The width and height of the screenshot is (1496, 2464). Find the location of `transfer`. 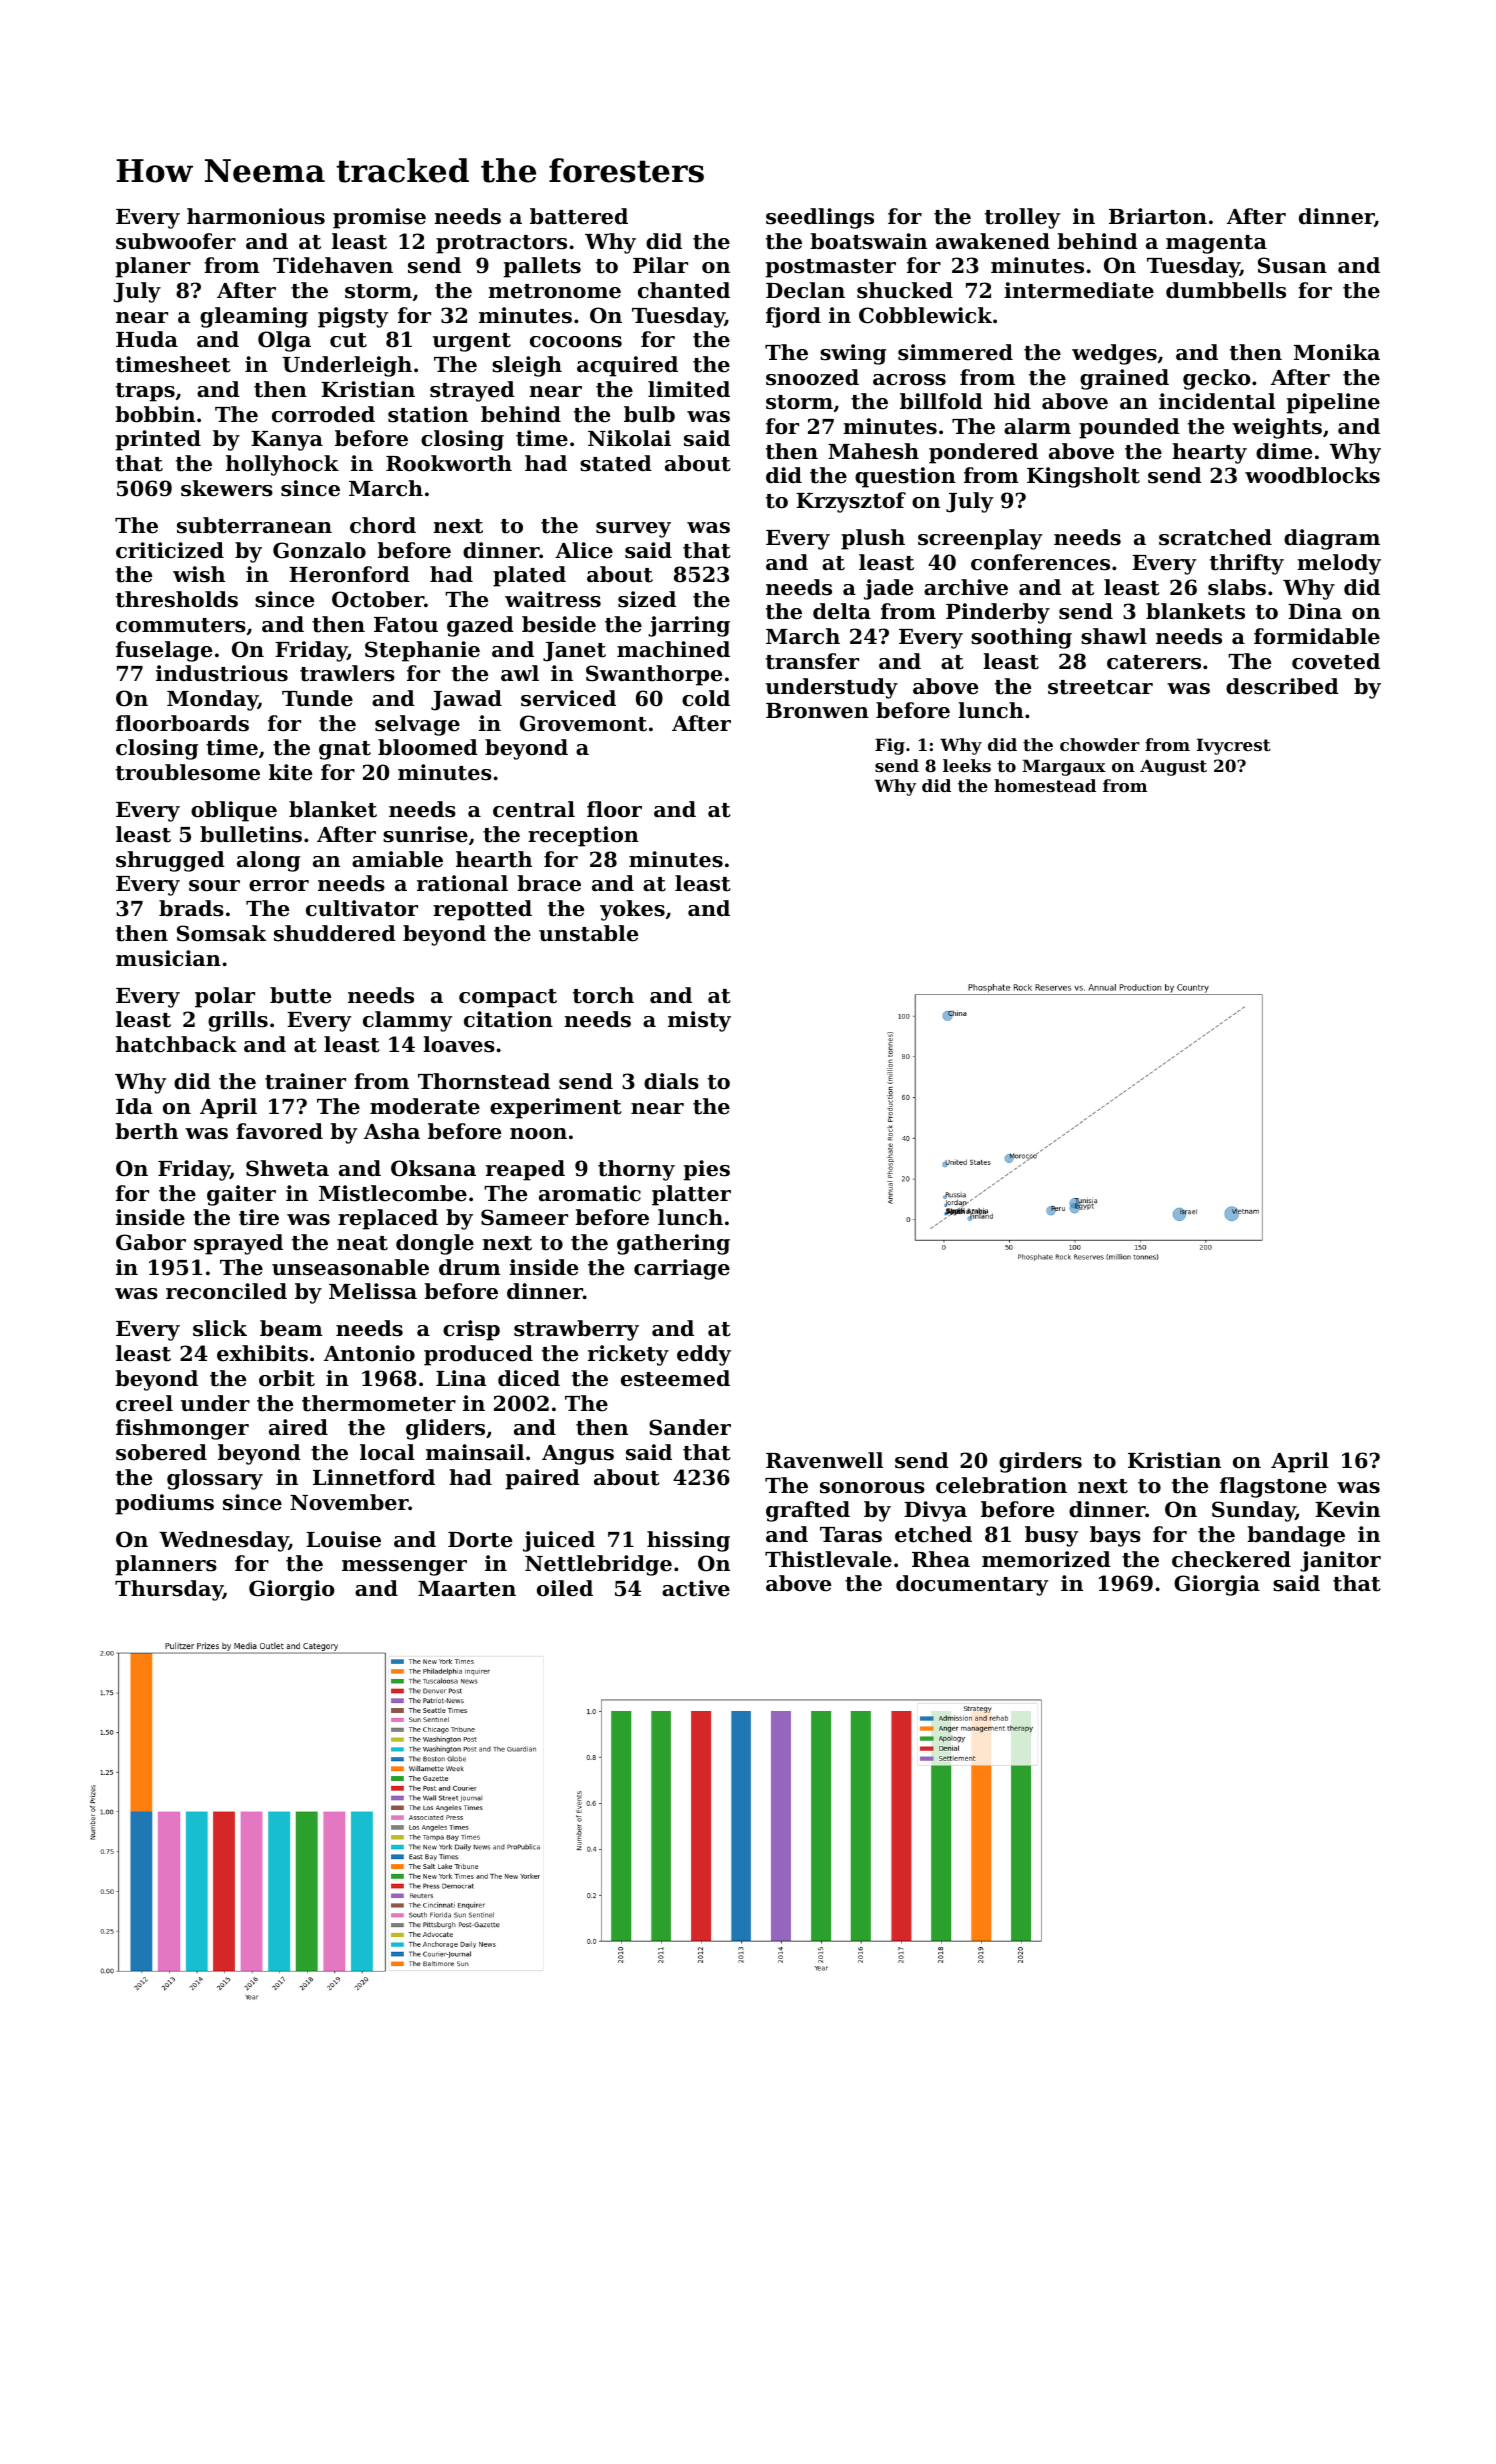

transfer is located at coordinates (812, 661).
